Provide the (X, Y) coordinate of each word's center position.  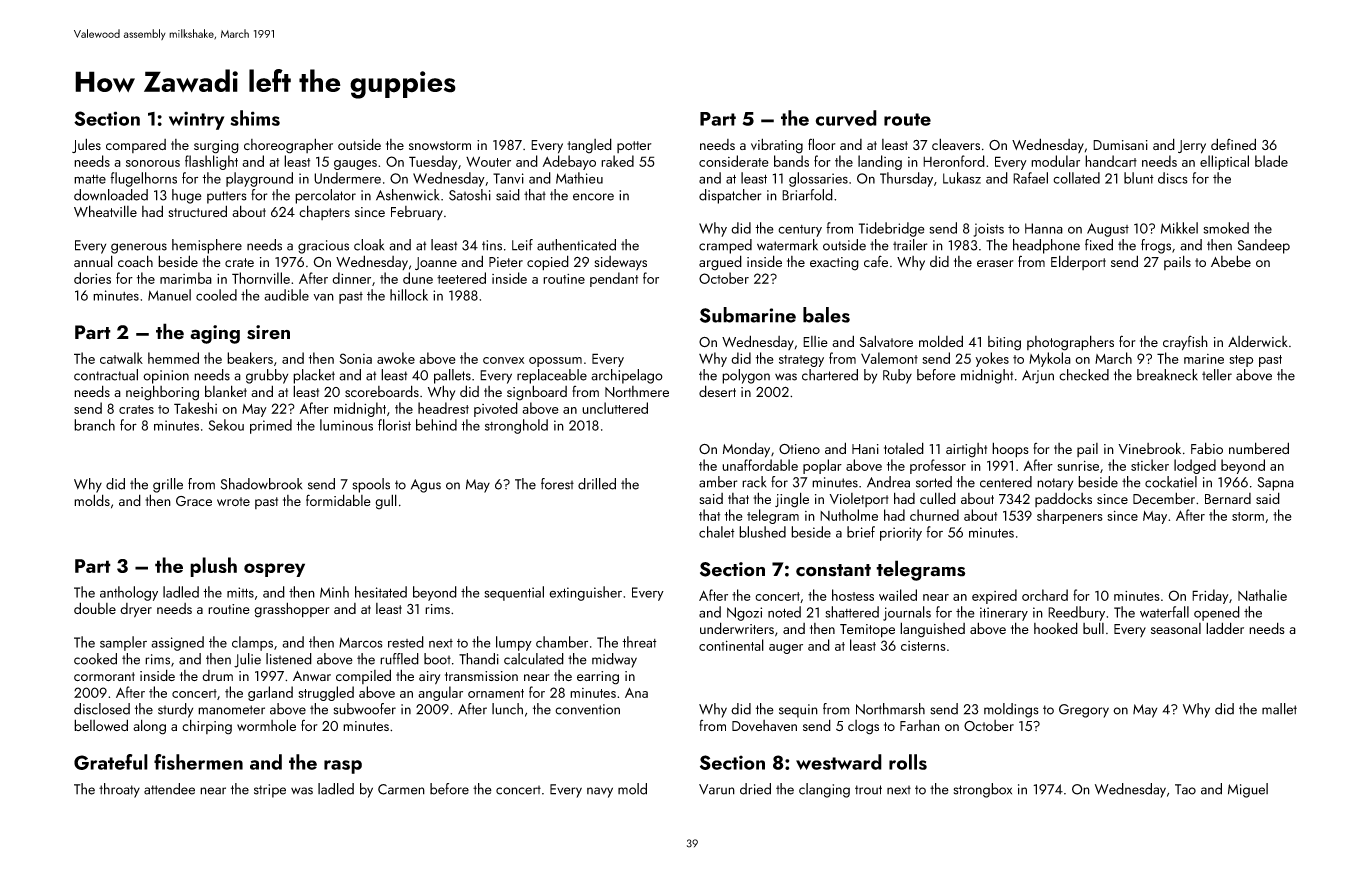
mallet (1279, 709)
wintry (197, 120)
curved (846, 118)
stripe (270, 791)
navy (600, 792)
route (907, 119)
